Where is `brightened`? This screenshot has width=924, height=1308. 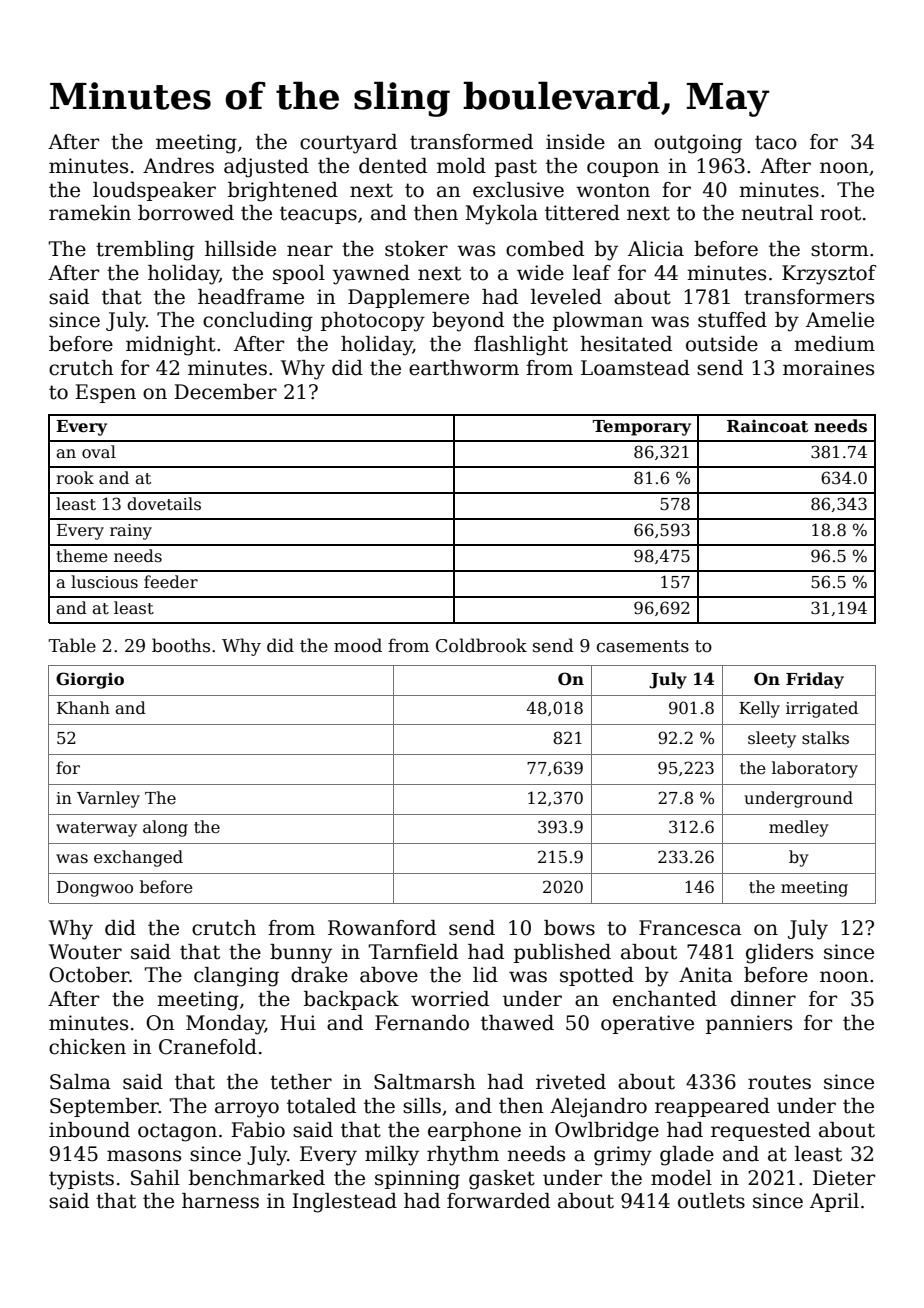 brightened is located at coordinates (283, 192).
